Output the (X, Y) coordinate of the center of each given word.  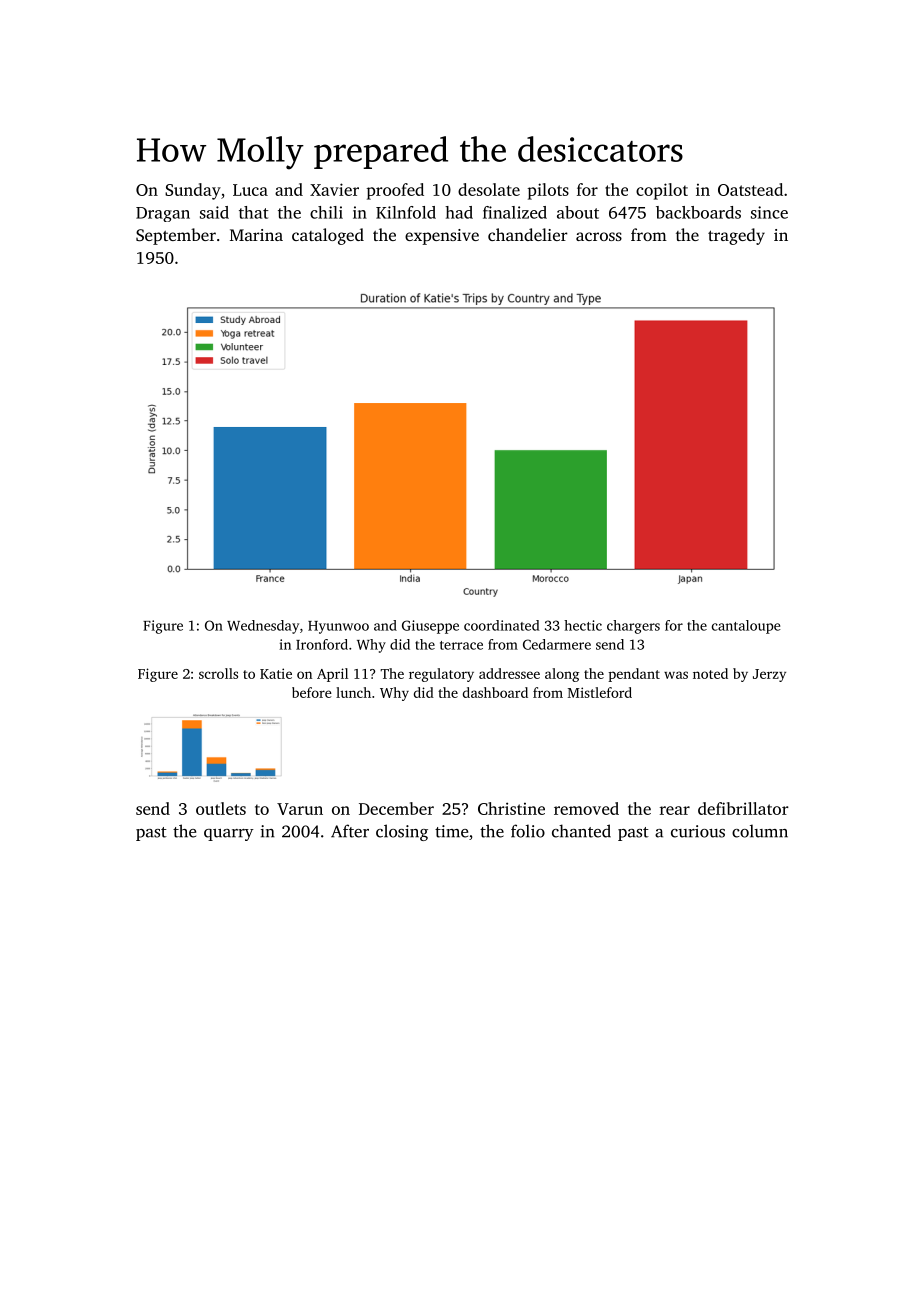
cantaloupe (746, 627)
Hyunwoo (338, 627)
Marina (256, 235)
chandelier (528, 234)
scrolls (218, 673)
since (769, 212)
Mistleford (600, 692)
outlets (221, 808)
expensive (442, 237)
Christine (511, 808)
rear (675, 810)
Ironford (322, 644)
